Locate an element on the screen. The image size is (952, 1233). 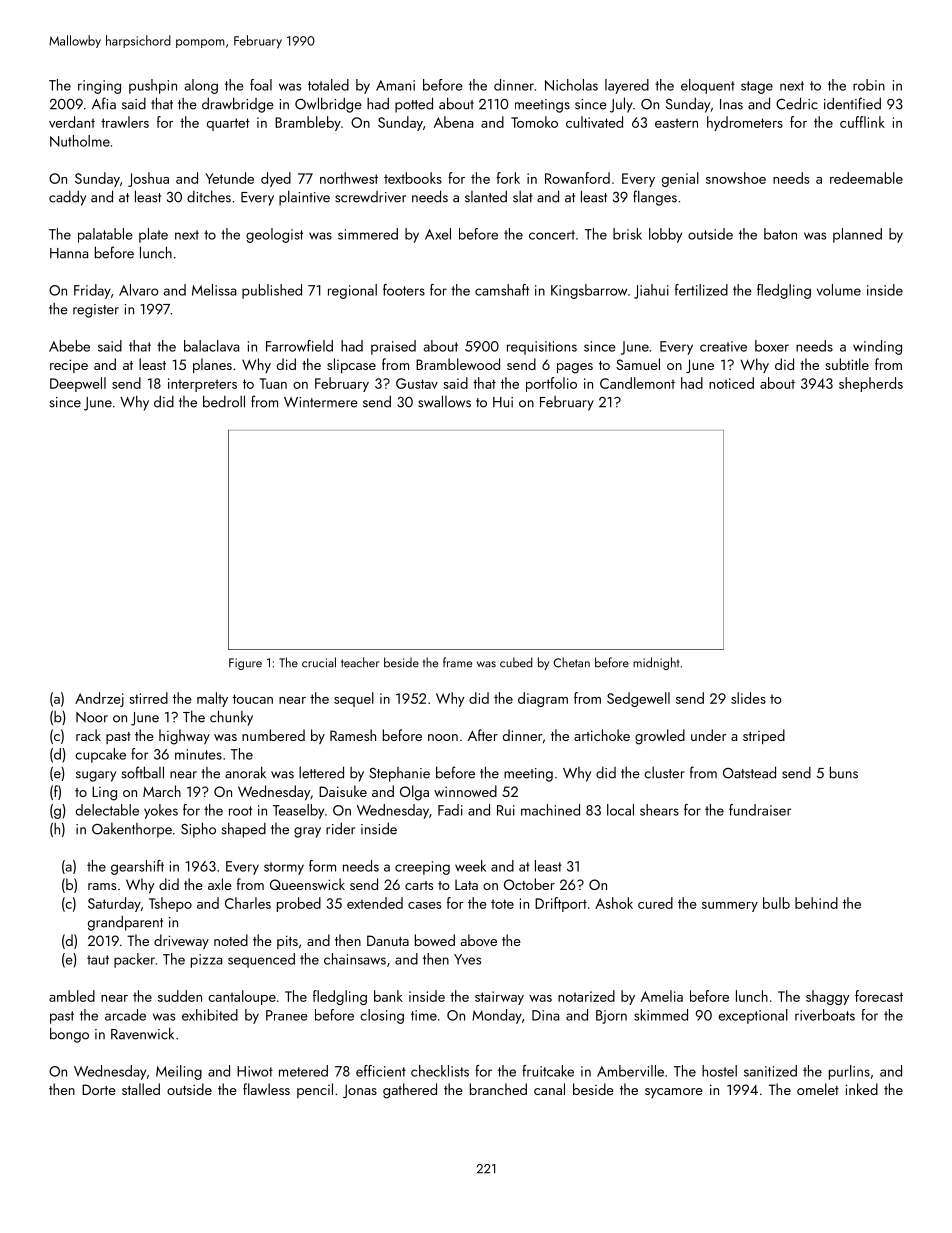
Dorte is located at coordinates (99, 1089).
